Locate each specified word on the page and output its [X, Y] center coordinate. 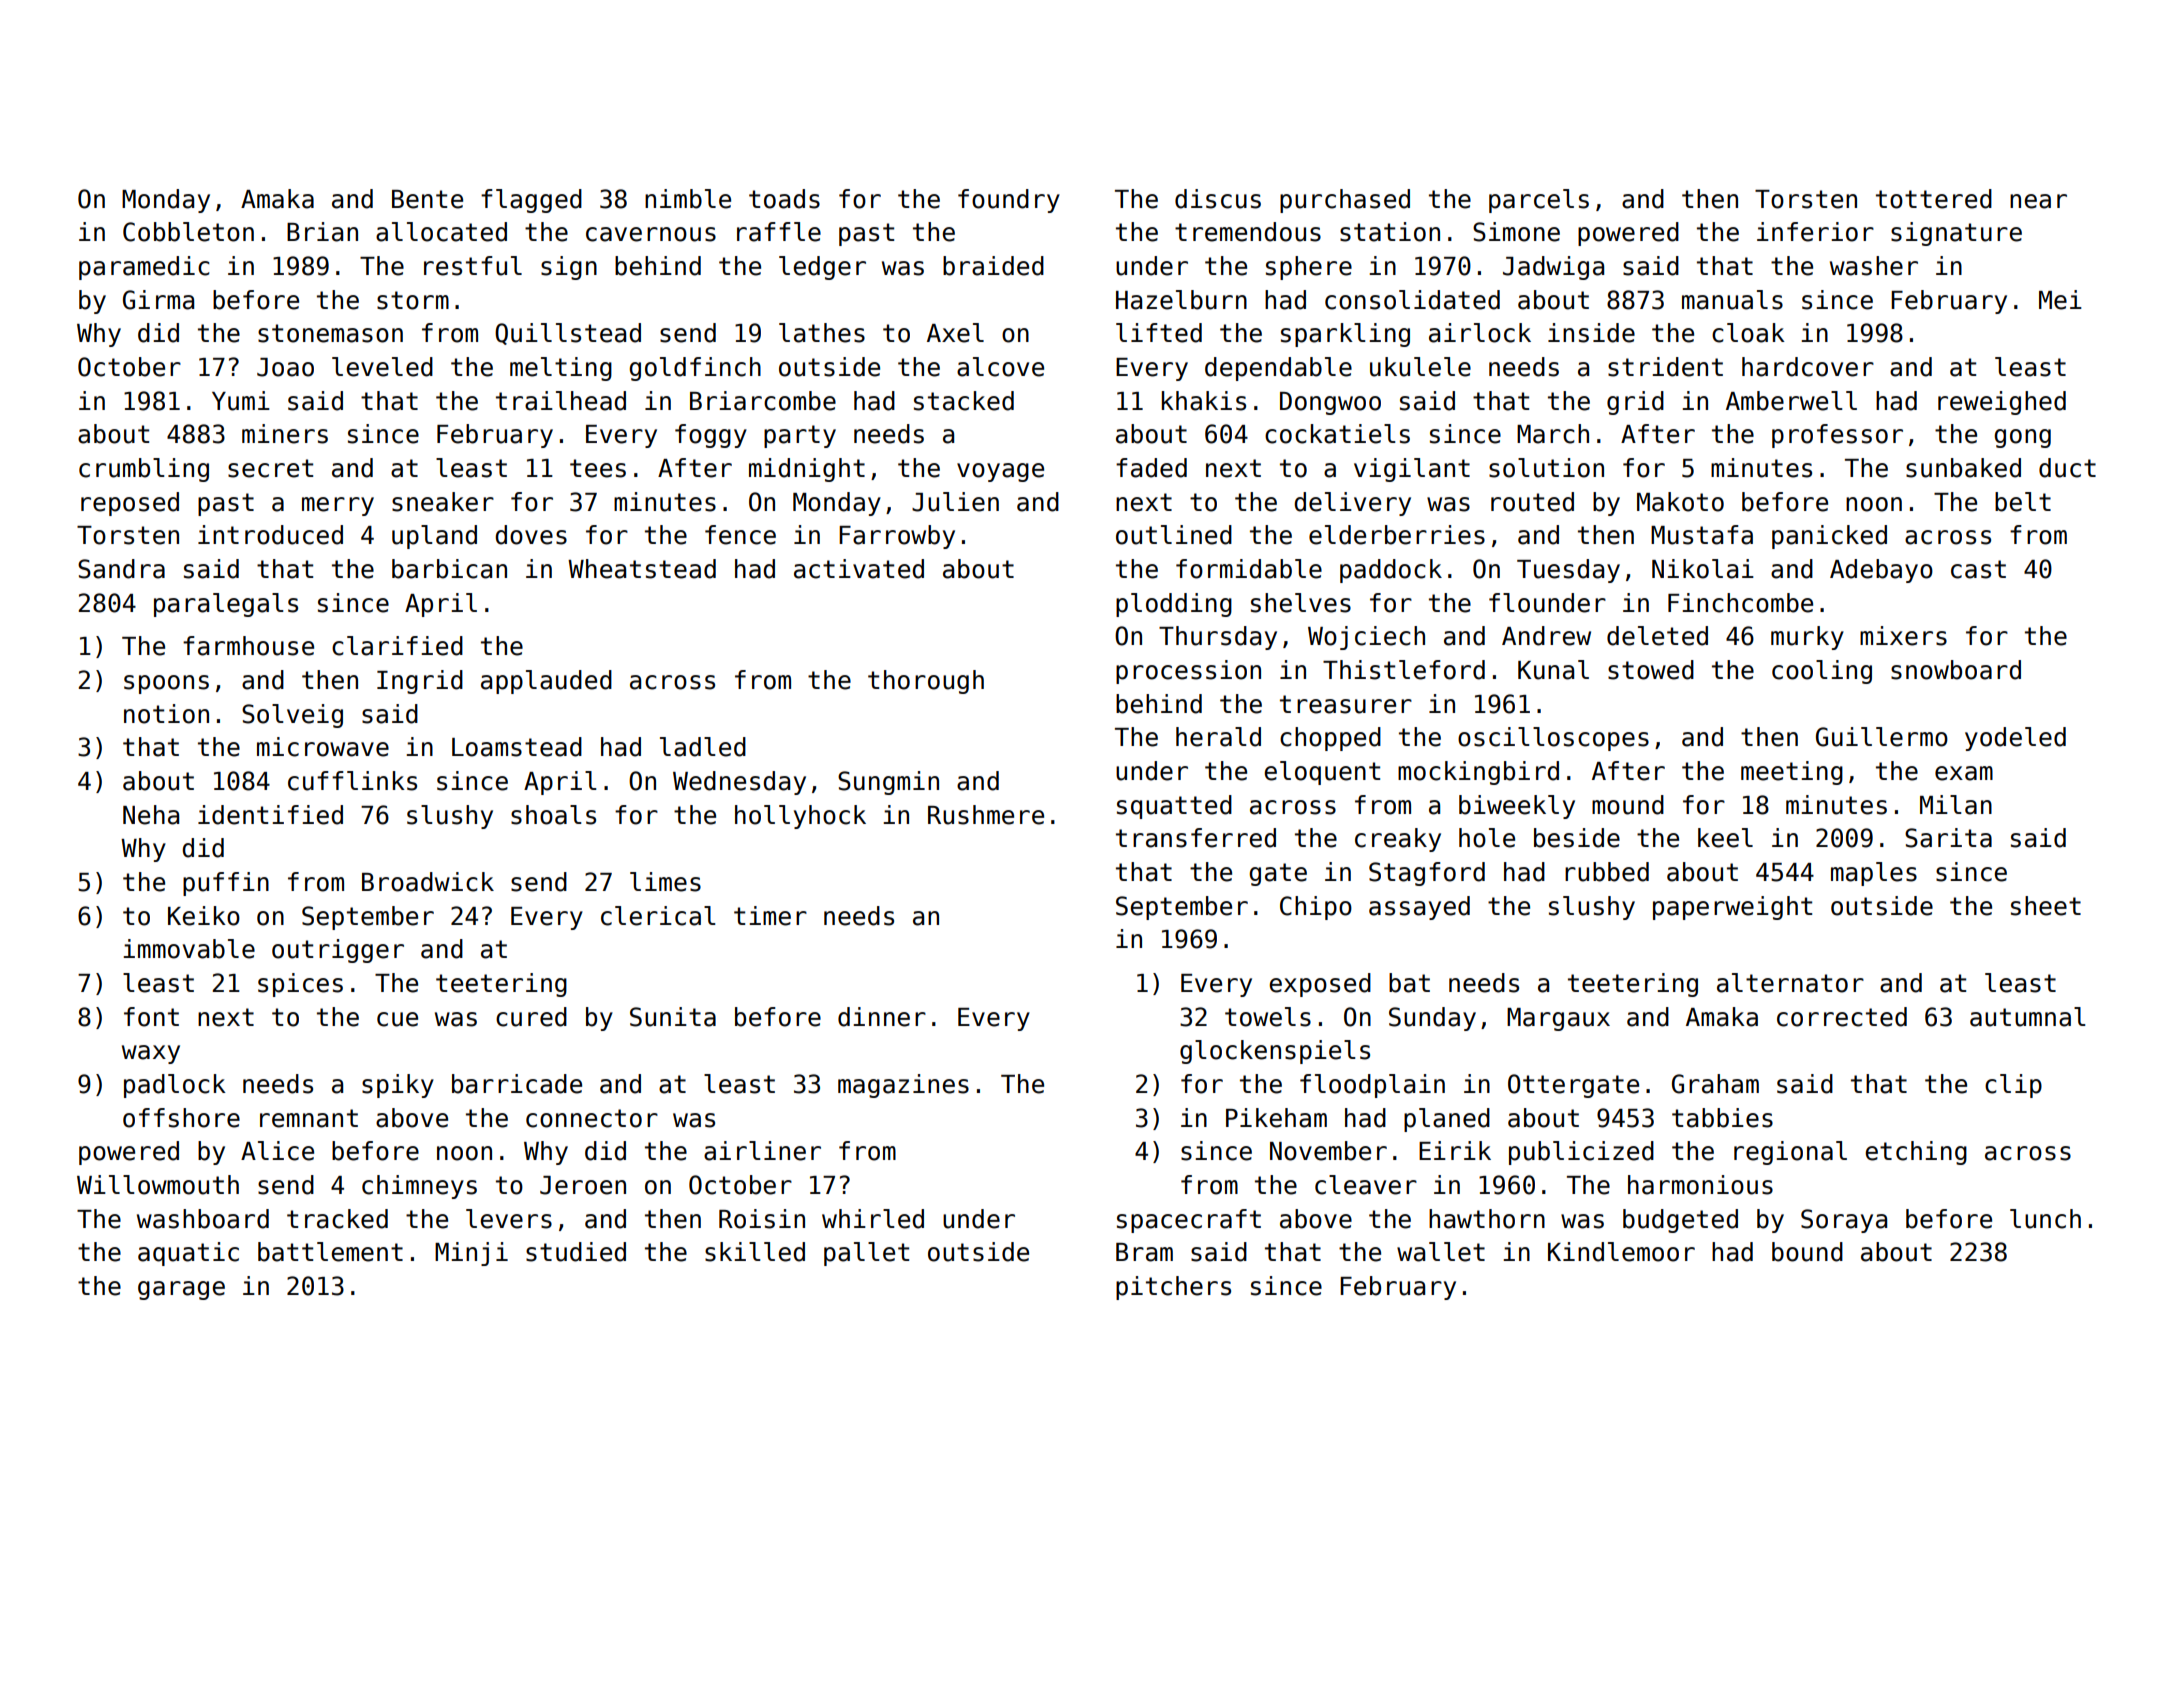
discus [1218, 199]
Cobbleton [188, 232]
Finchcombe [1740, 603]
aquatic [188, 1254]
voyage [1000, 472]
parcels [1539, 201]
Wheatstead [642, 569]
